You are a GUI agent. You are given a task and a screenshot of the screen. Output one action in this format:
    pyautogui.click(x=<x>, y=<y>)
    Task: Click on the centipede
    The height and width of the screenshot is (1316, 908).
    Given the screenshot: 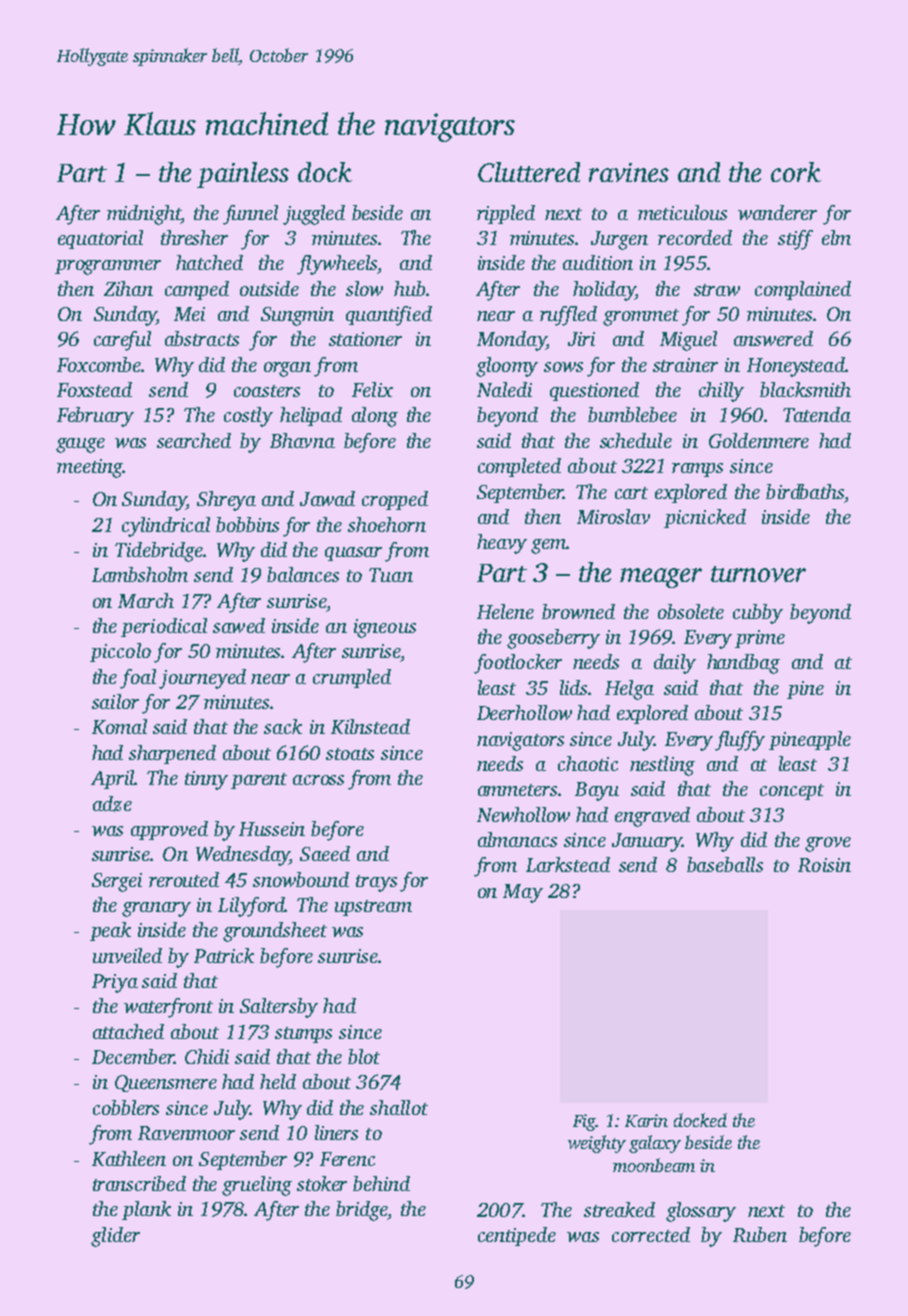 What is the action you would take?
    pyautogui.click(x=517, y=1236)
